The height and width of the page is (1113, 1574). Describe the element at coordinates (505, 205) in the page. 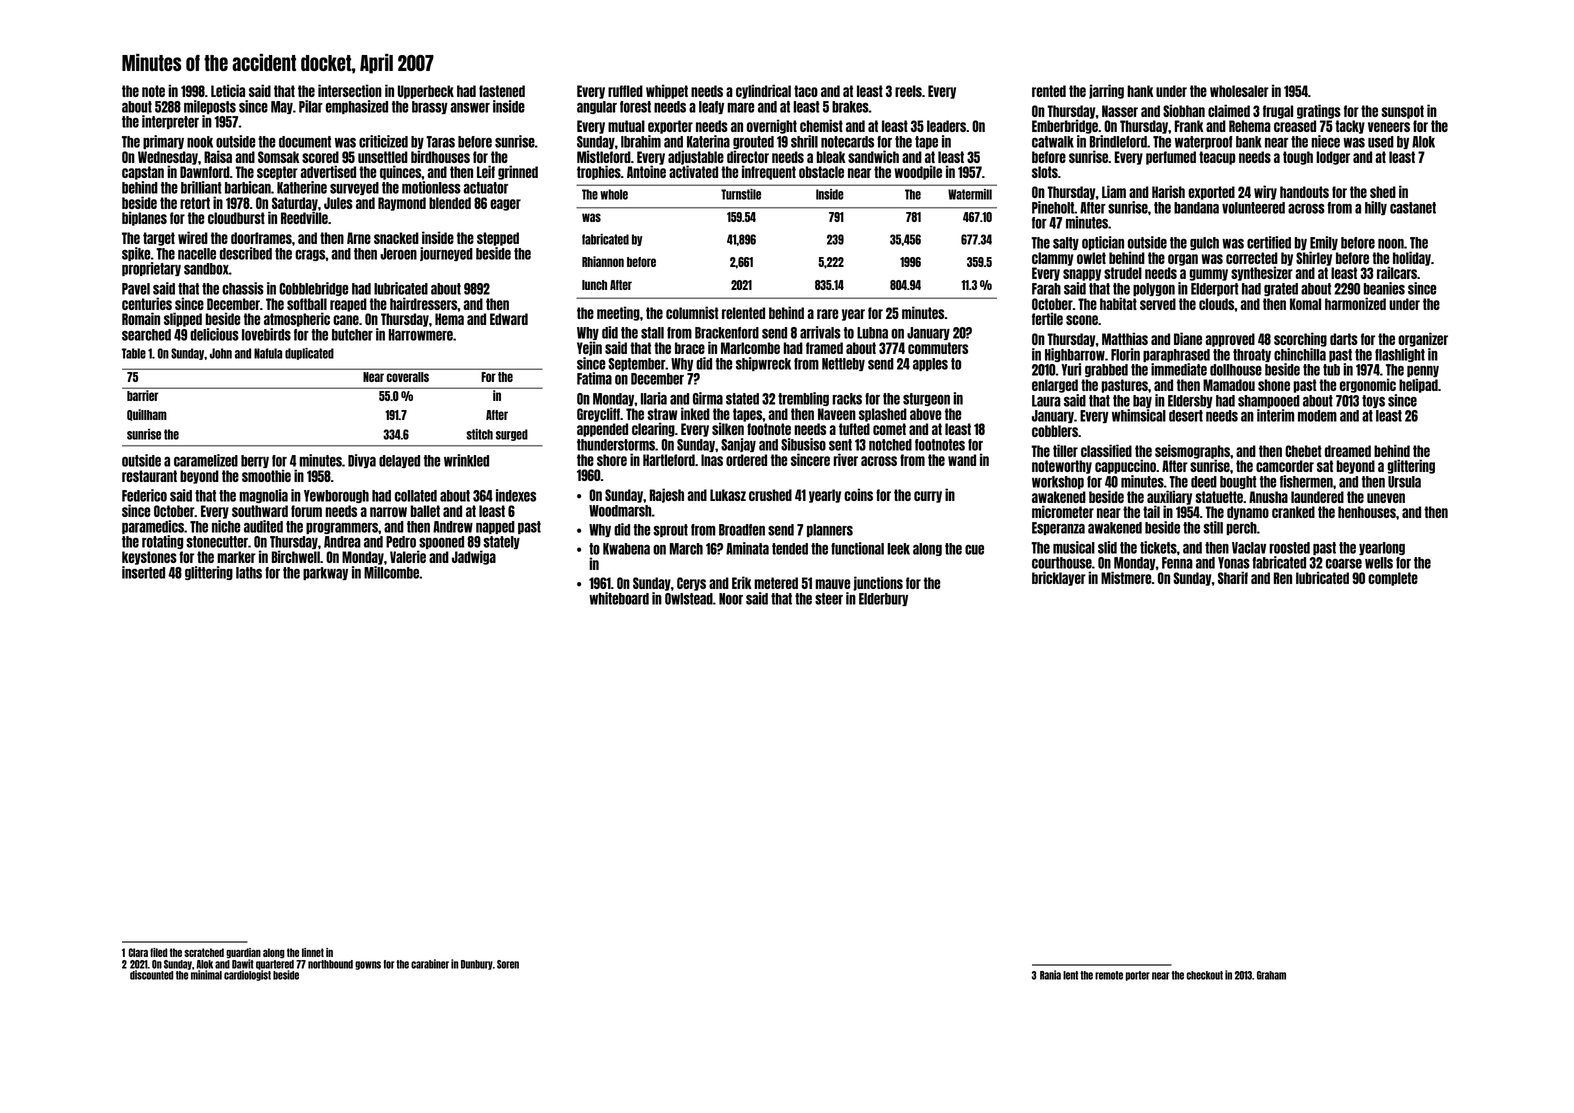

I see `eager` at that location.
